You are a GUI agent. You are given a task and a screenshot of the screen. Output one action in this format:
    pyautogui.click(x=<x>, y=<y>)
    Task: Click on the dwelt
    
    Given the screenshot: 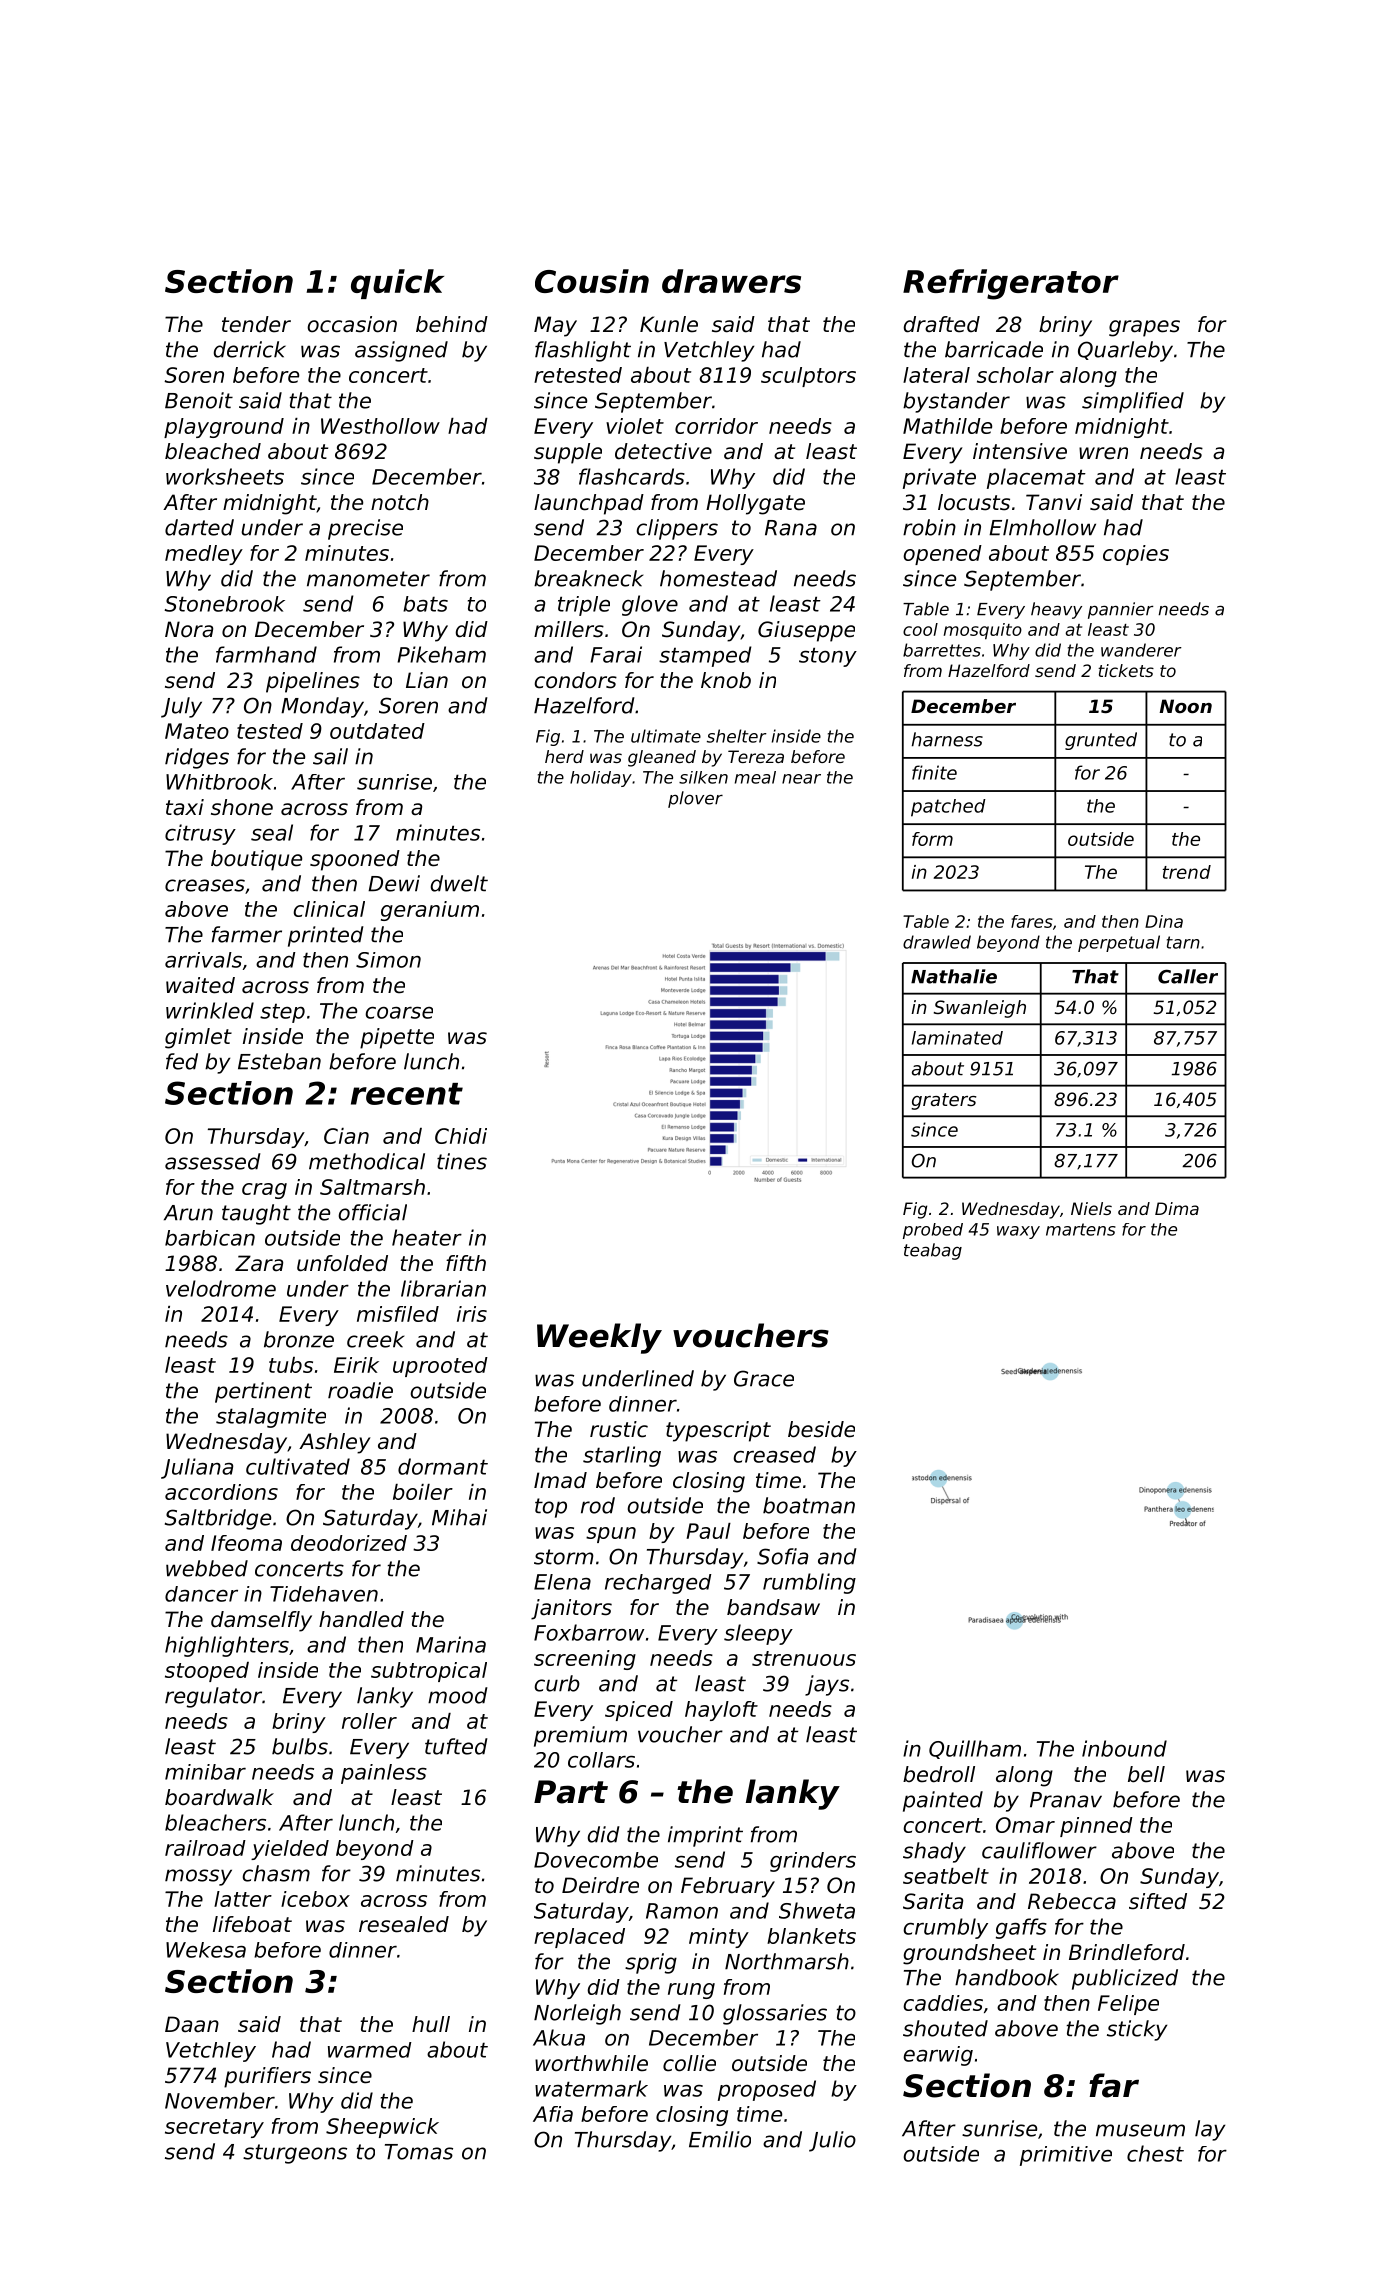 What is the action you would take?
    pyautogui.click(x=459, y=883)
